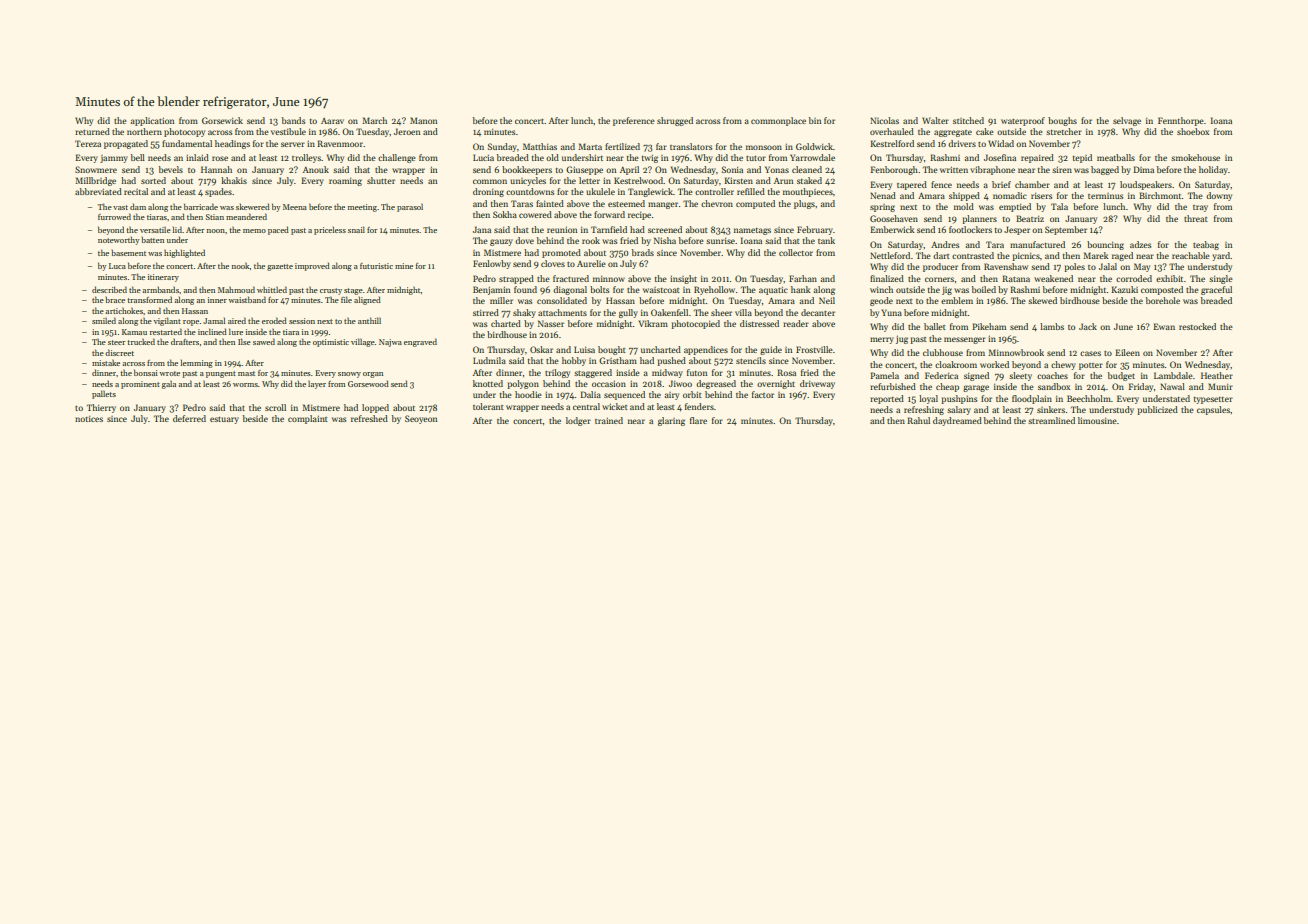  What do you see at coordinates (109, 289) in the screenshot?
I see `described` at bounding box center [109, 289].
